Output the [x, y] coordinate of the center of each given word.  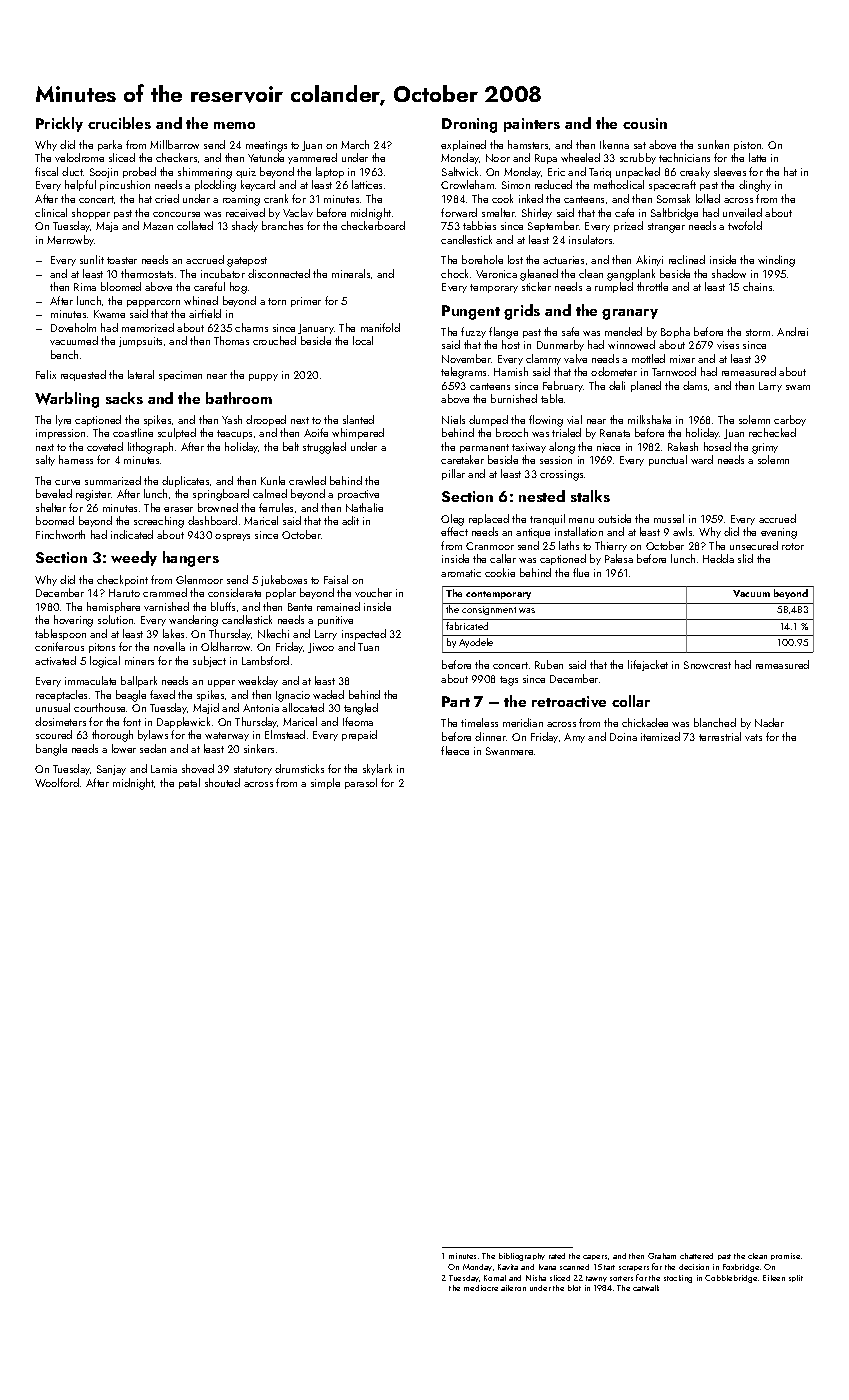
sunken [713, 144]
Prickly [59, 124]
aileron [513, 1288]
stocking [678, 1279]
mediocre [481, 1288]
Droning [469, 125]
